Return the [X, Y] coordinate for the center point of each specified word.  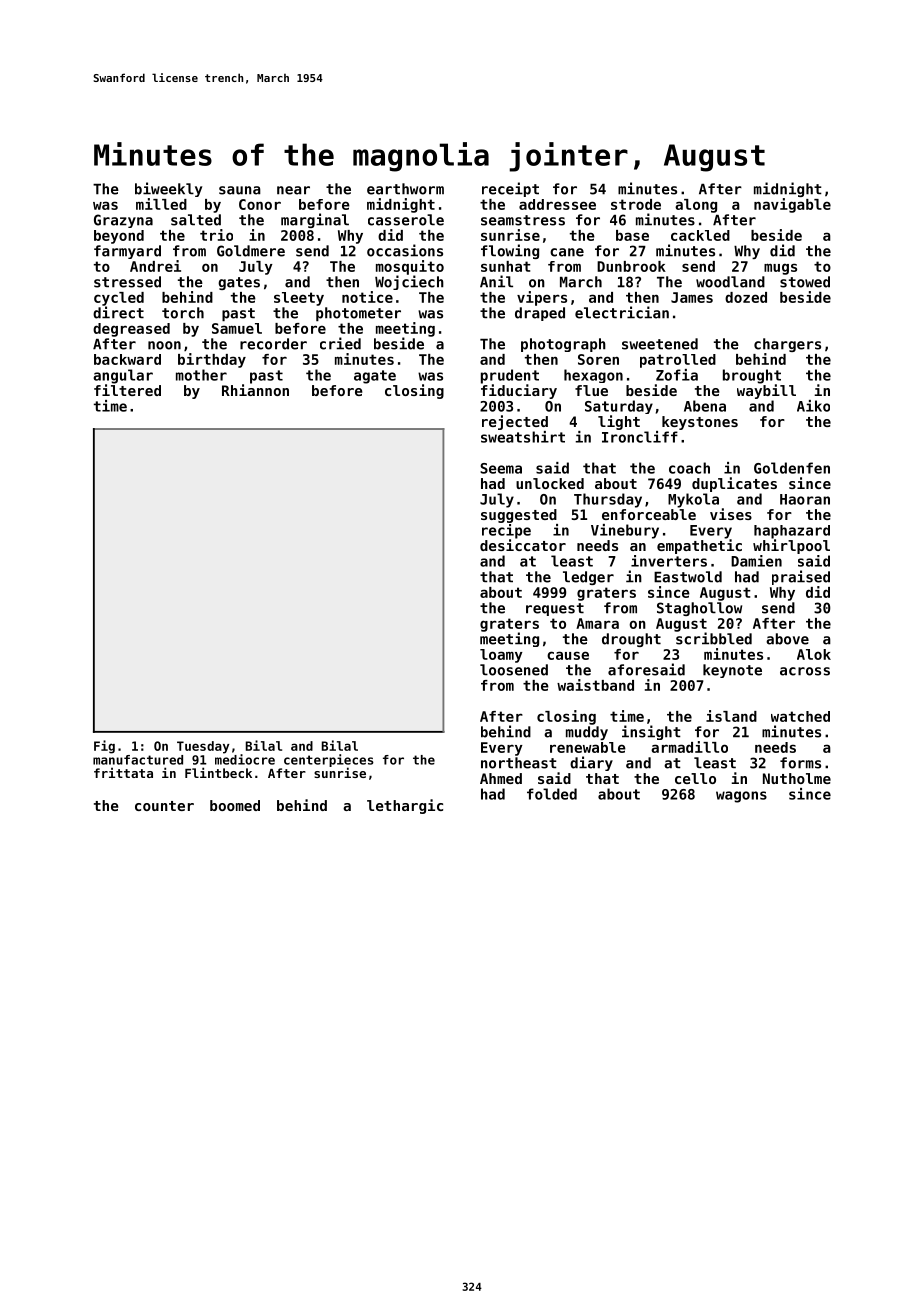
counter [164, 806]
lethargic [405, 806]
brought [752, 376]
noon [164, 345]
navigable [792, 205]
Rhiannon [255, 390]
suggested [519, 516]
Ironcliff [640, 437]
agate [375, 377]
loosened [514, 670]
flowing [510, 251]
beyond [119, 237]
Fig [104, 747]
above [787, 639]
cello [695, 778]
